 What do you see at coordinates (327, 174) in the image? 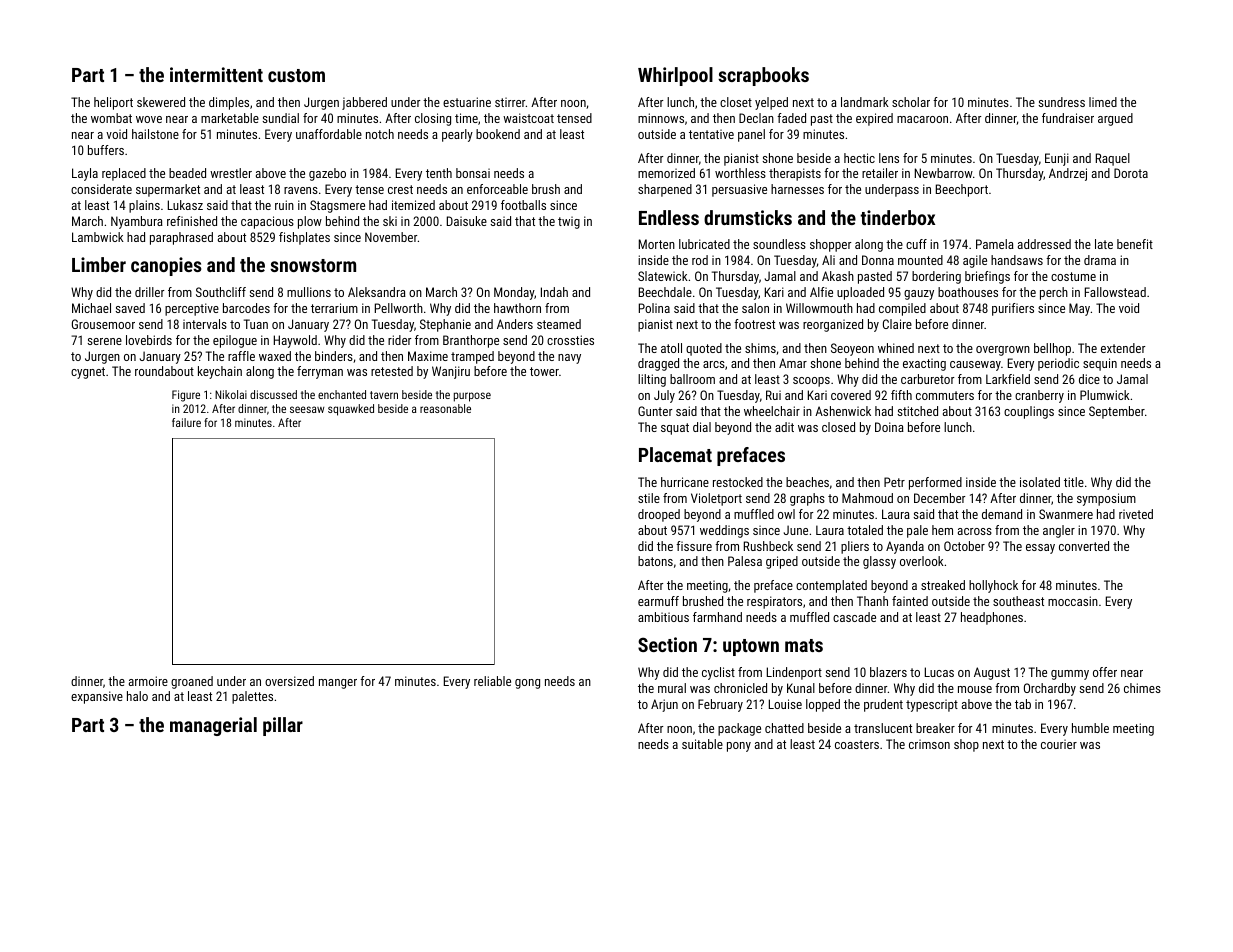
I see `gazebo` at bounding box center [327, 174].
